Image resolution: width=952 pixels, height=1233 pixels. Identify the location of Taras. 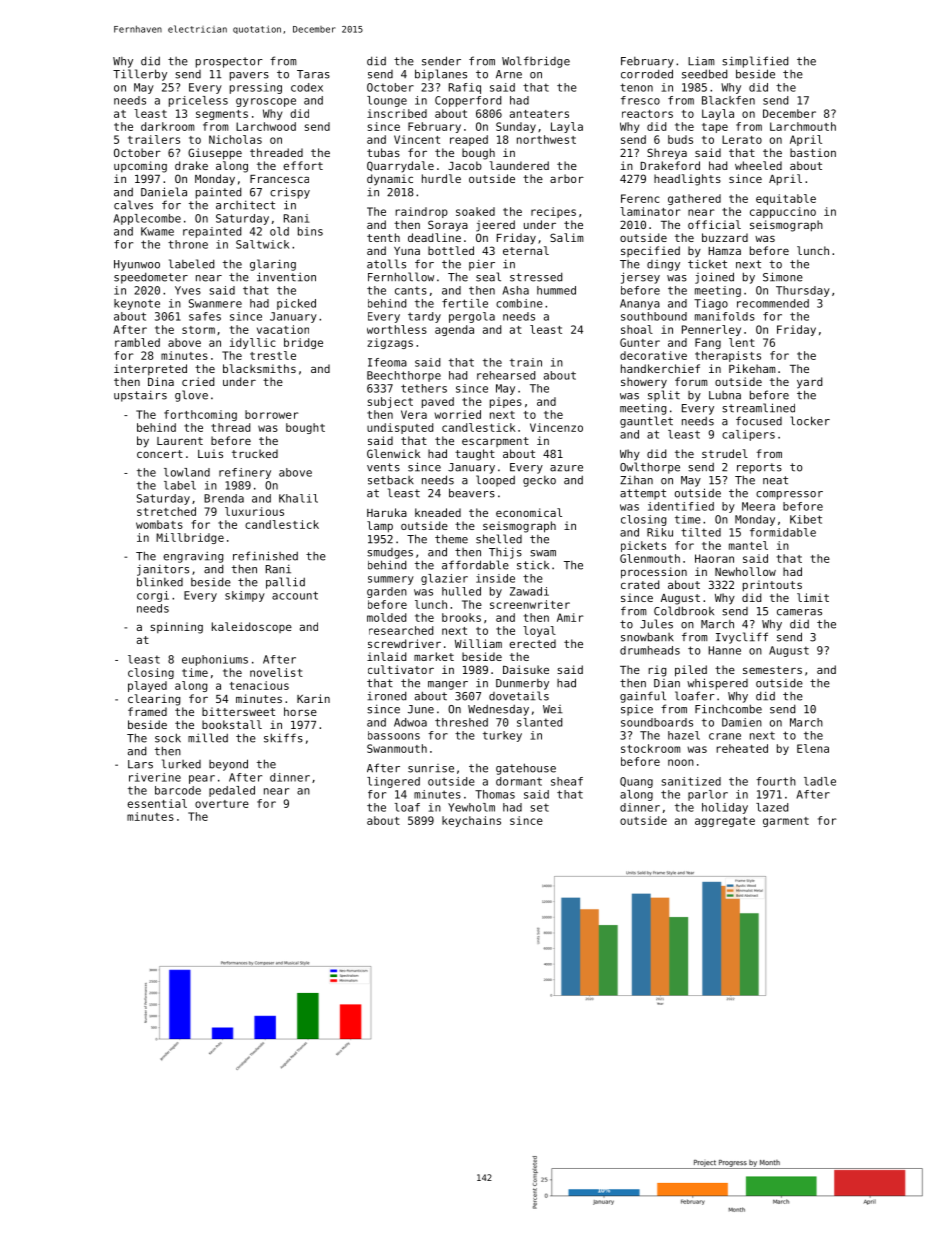
(313, 74).
